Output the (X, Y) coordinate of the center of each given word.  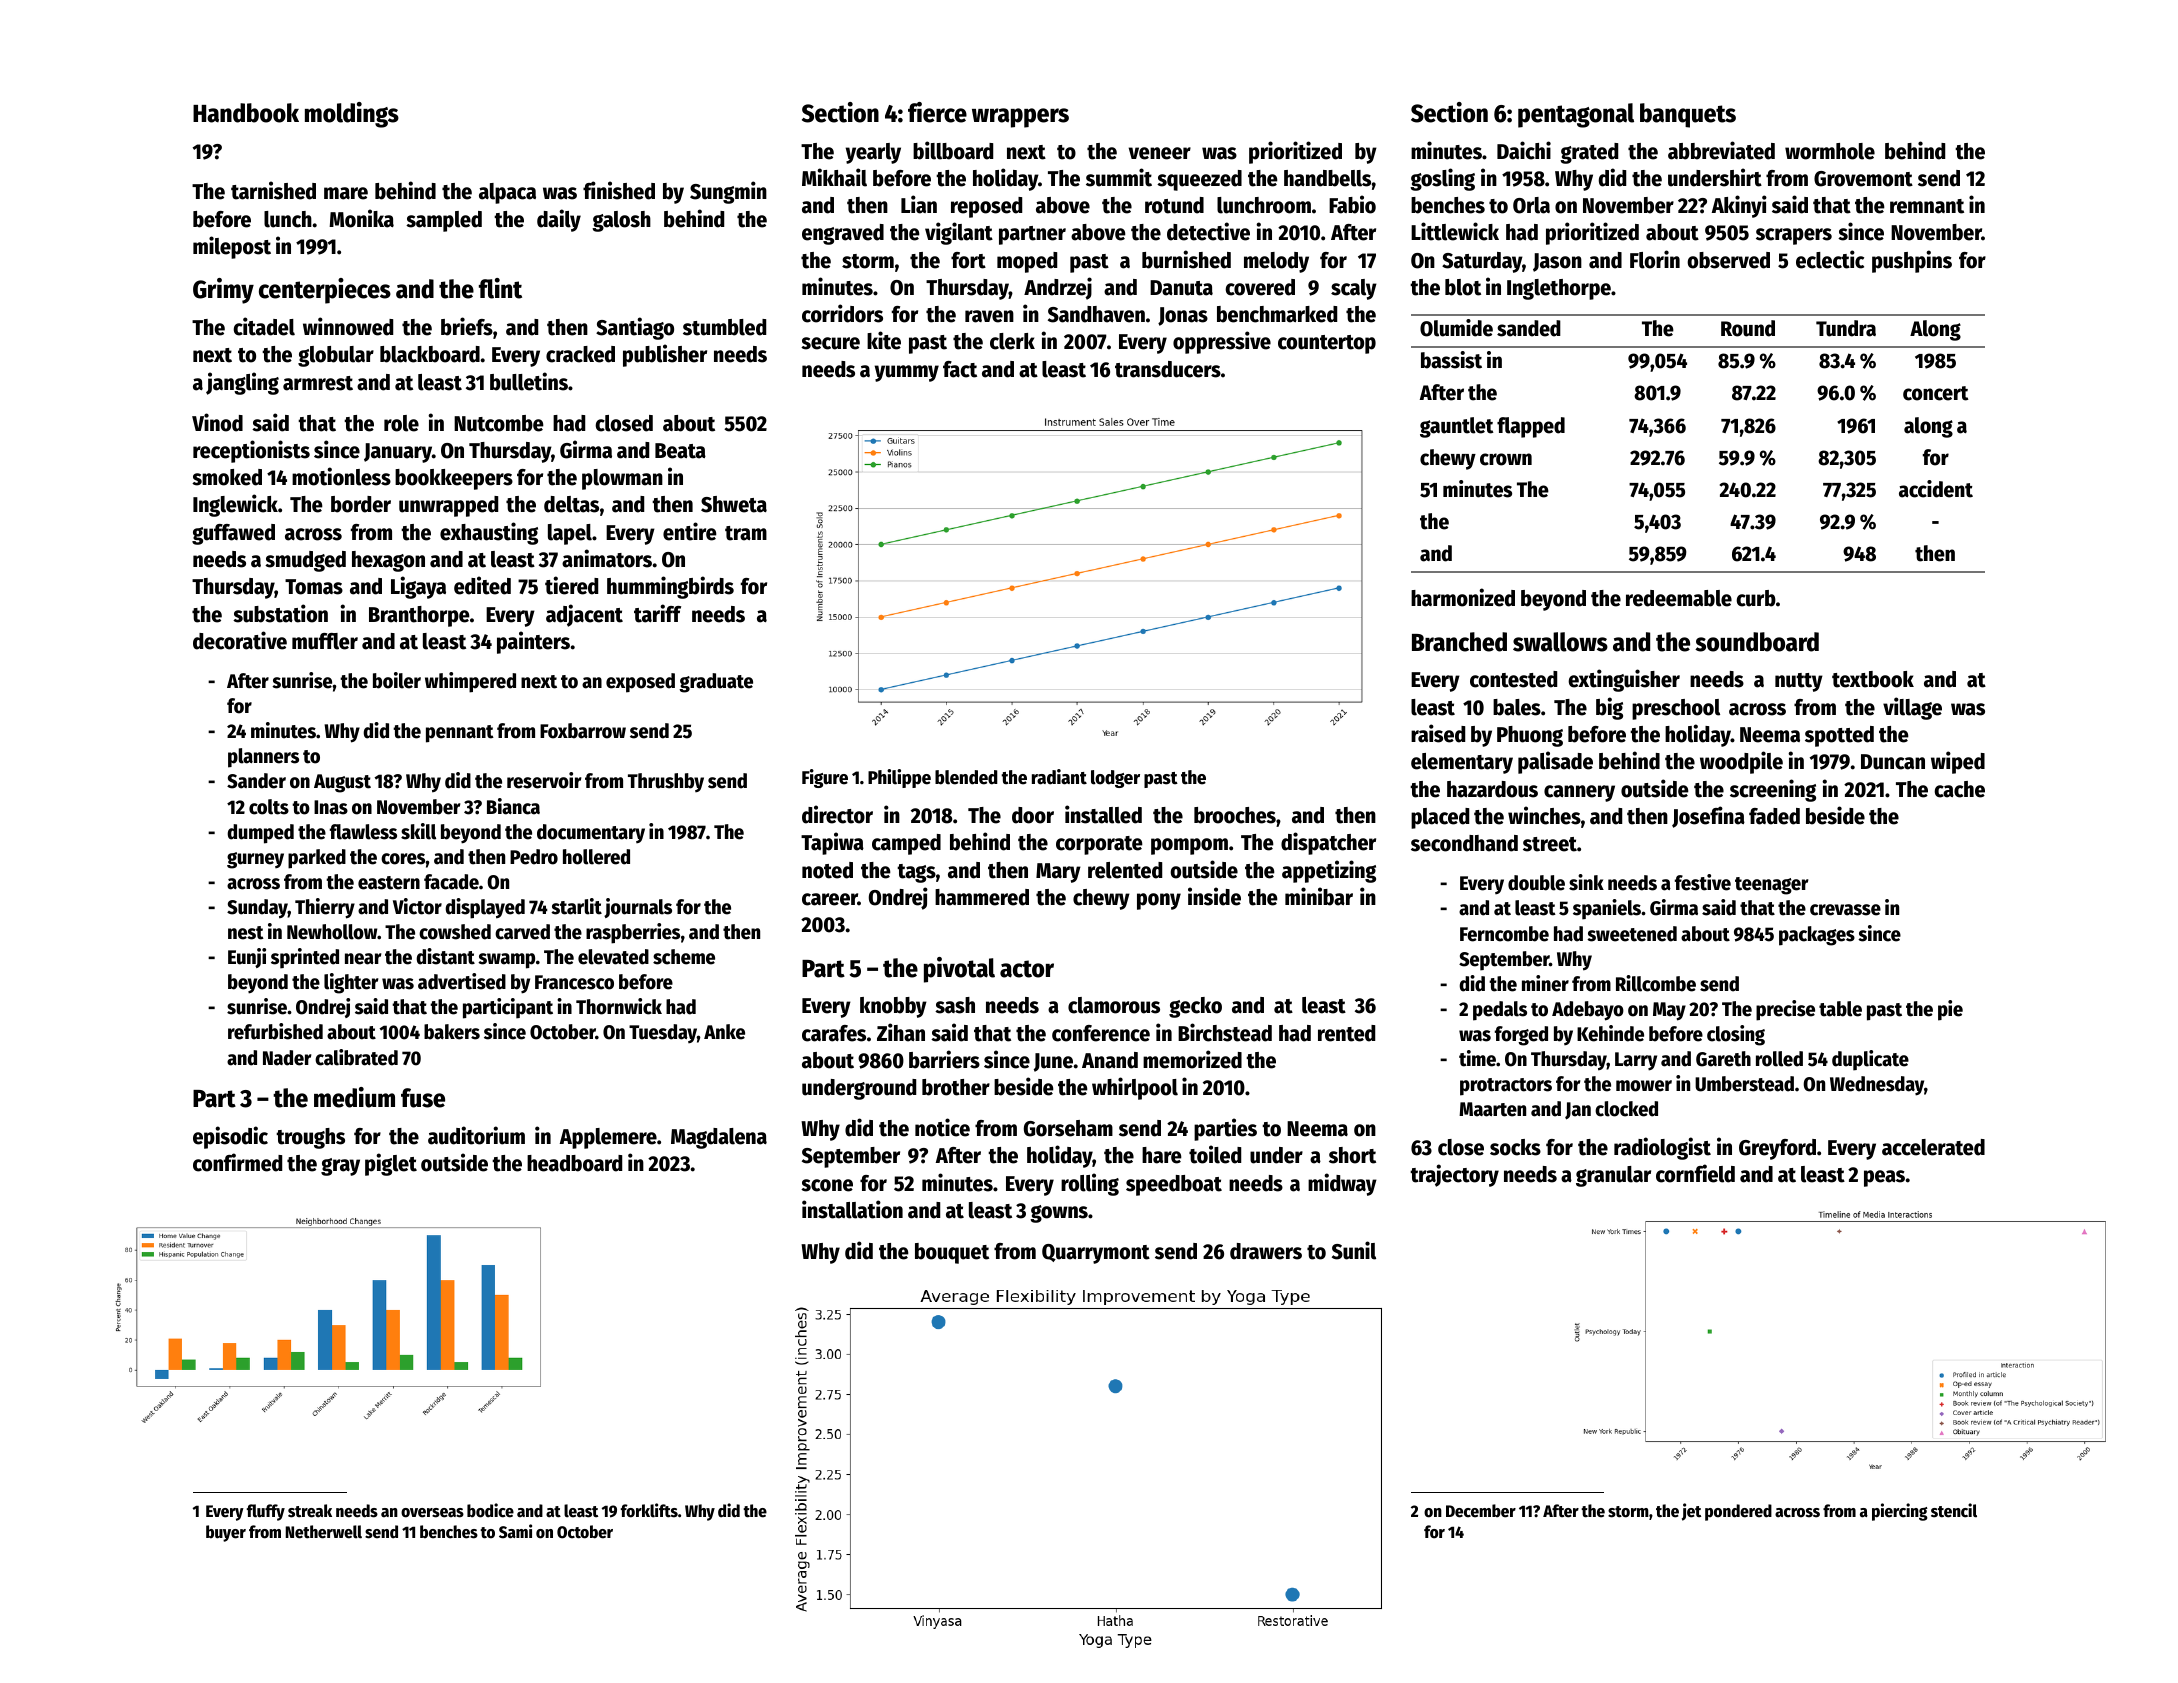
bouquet (952, 1253)
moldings (352, 115)
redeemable (1679, 598)
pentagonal (1576, 115)
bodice (490, 1510)
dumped (260, 834)
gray (340, 1167)
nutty (1799, 682)
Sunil (1354, 1250)
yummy (907, 373)
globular (336, 356)
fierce (937, 112)
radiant (1059, 777)
